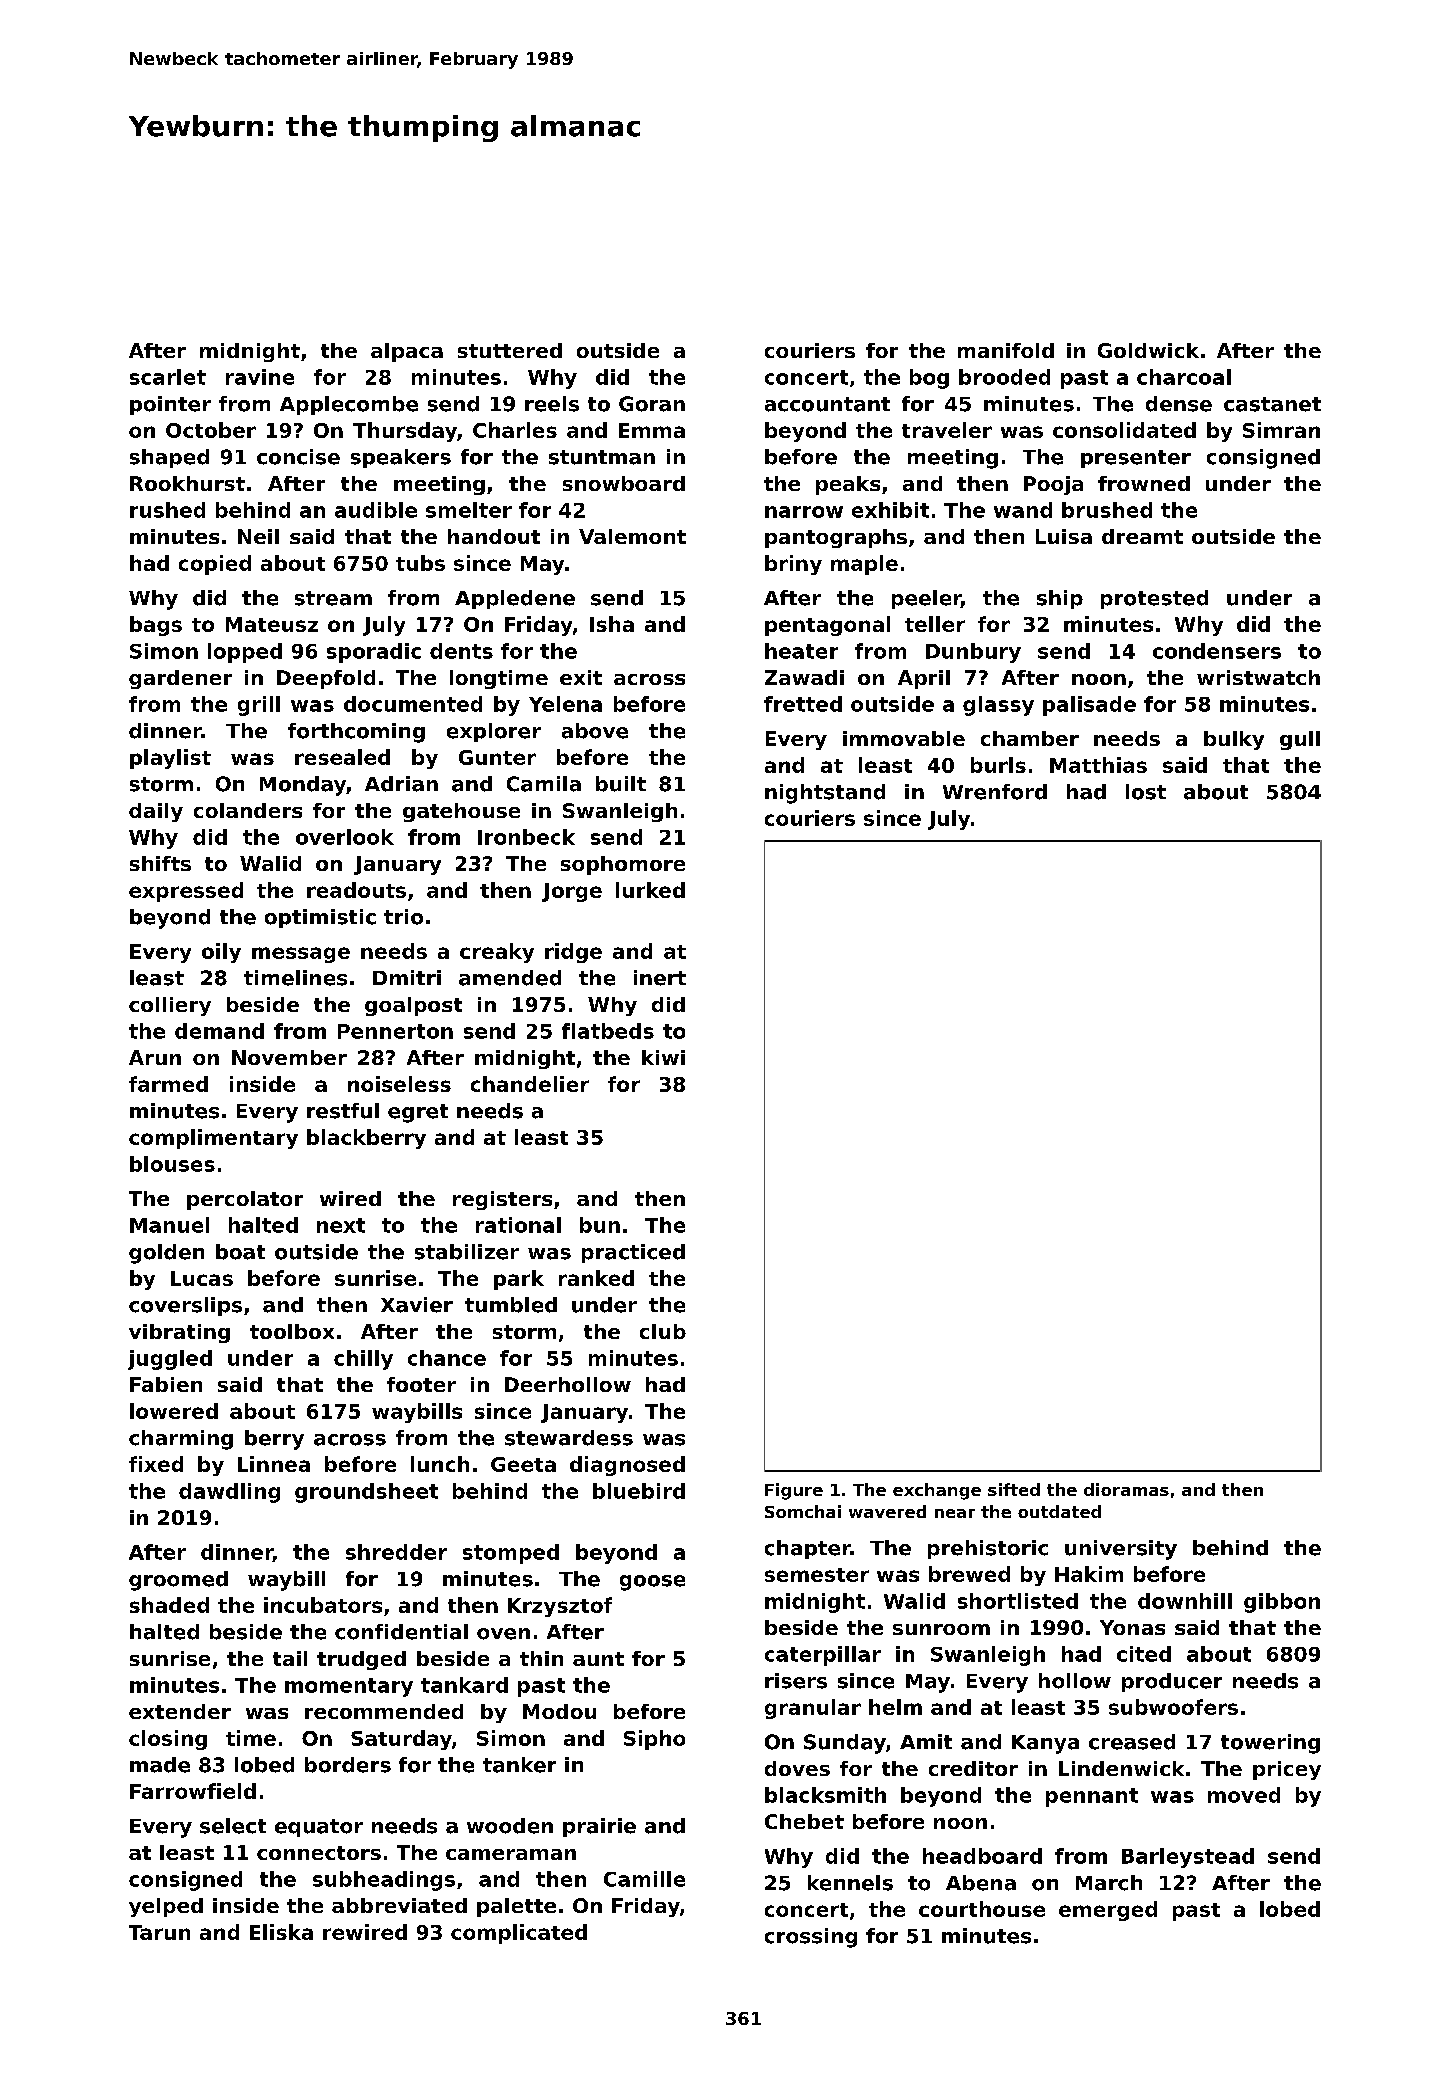  What do you see at coordinates (399, 1905) in the screenshot?
I see `abbreviated` at bounding box center [399, 1905].
